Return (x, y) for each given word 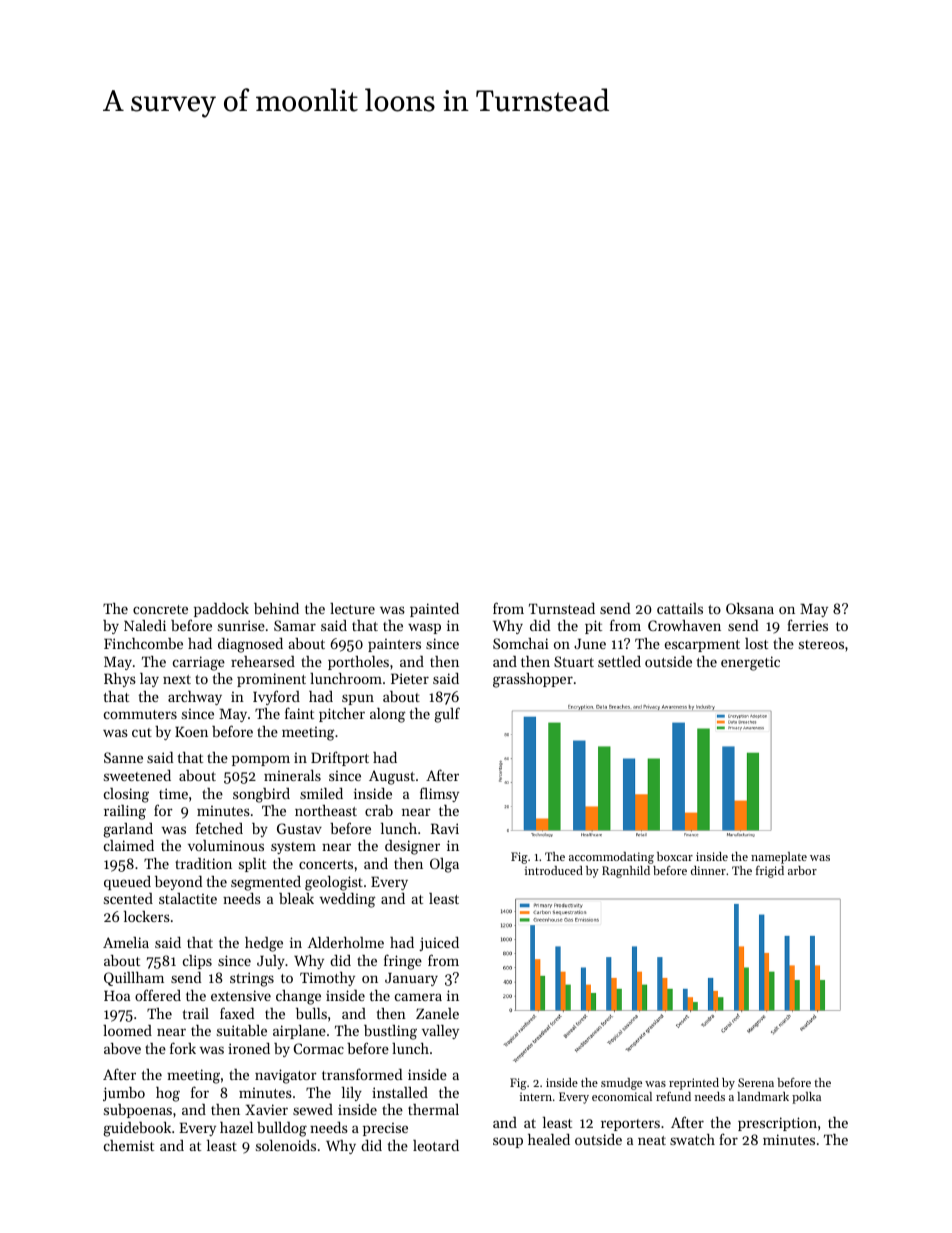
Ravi (445, 828)
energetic (750, 663)
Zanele (437, 1013)
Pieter (410, 678)
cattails (680, 608)
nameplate (779, 858)
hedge (264, 944)
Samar (295, 625)
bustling (390, 1032)
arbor (802, 870)
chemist (129, 1145)
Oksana (750, 608)
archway (195, 698)
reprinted (694, 1084)
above (122, 1048)
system (293, 848)
